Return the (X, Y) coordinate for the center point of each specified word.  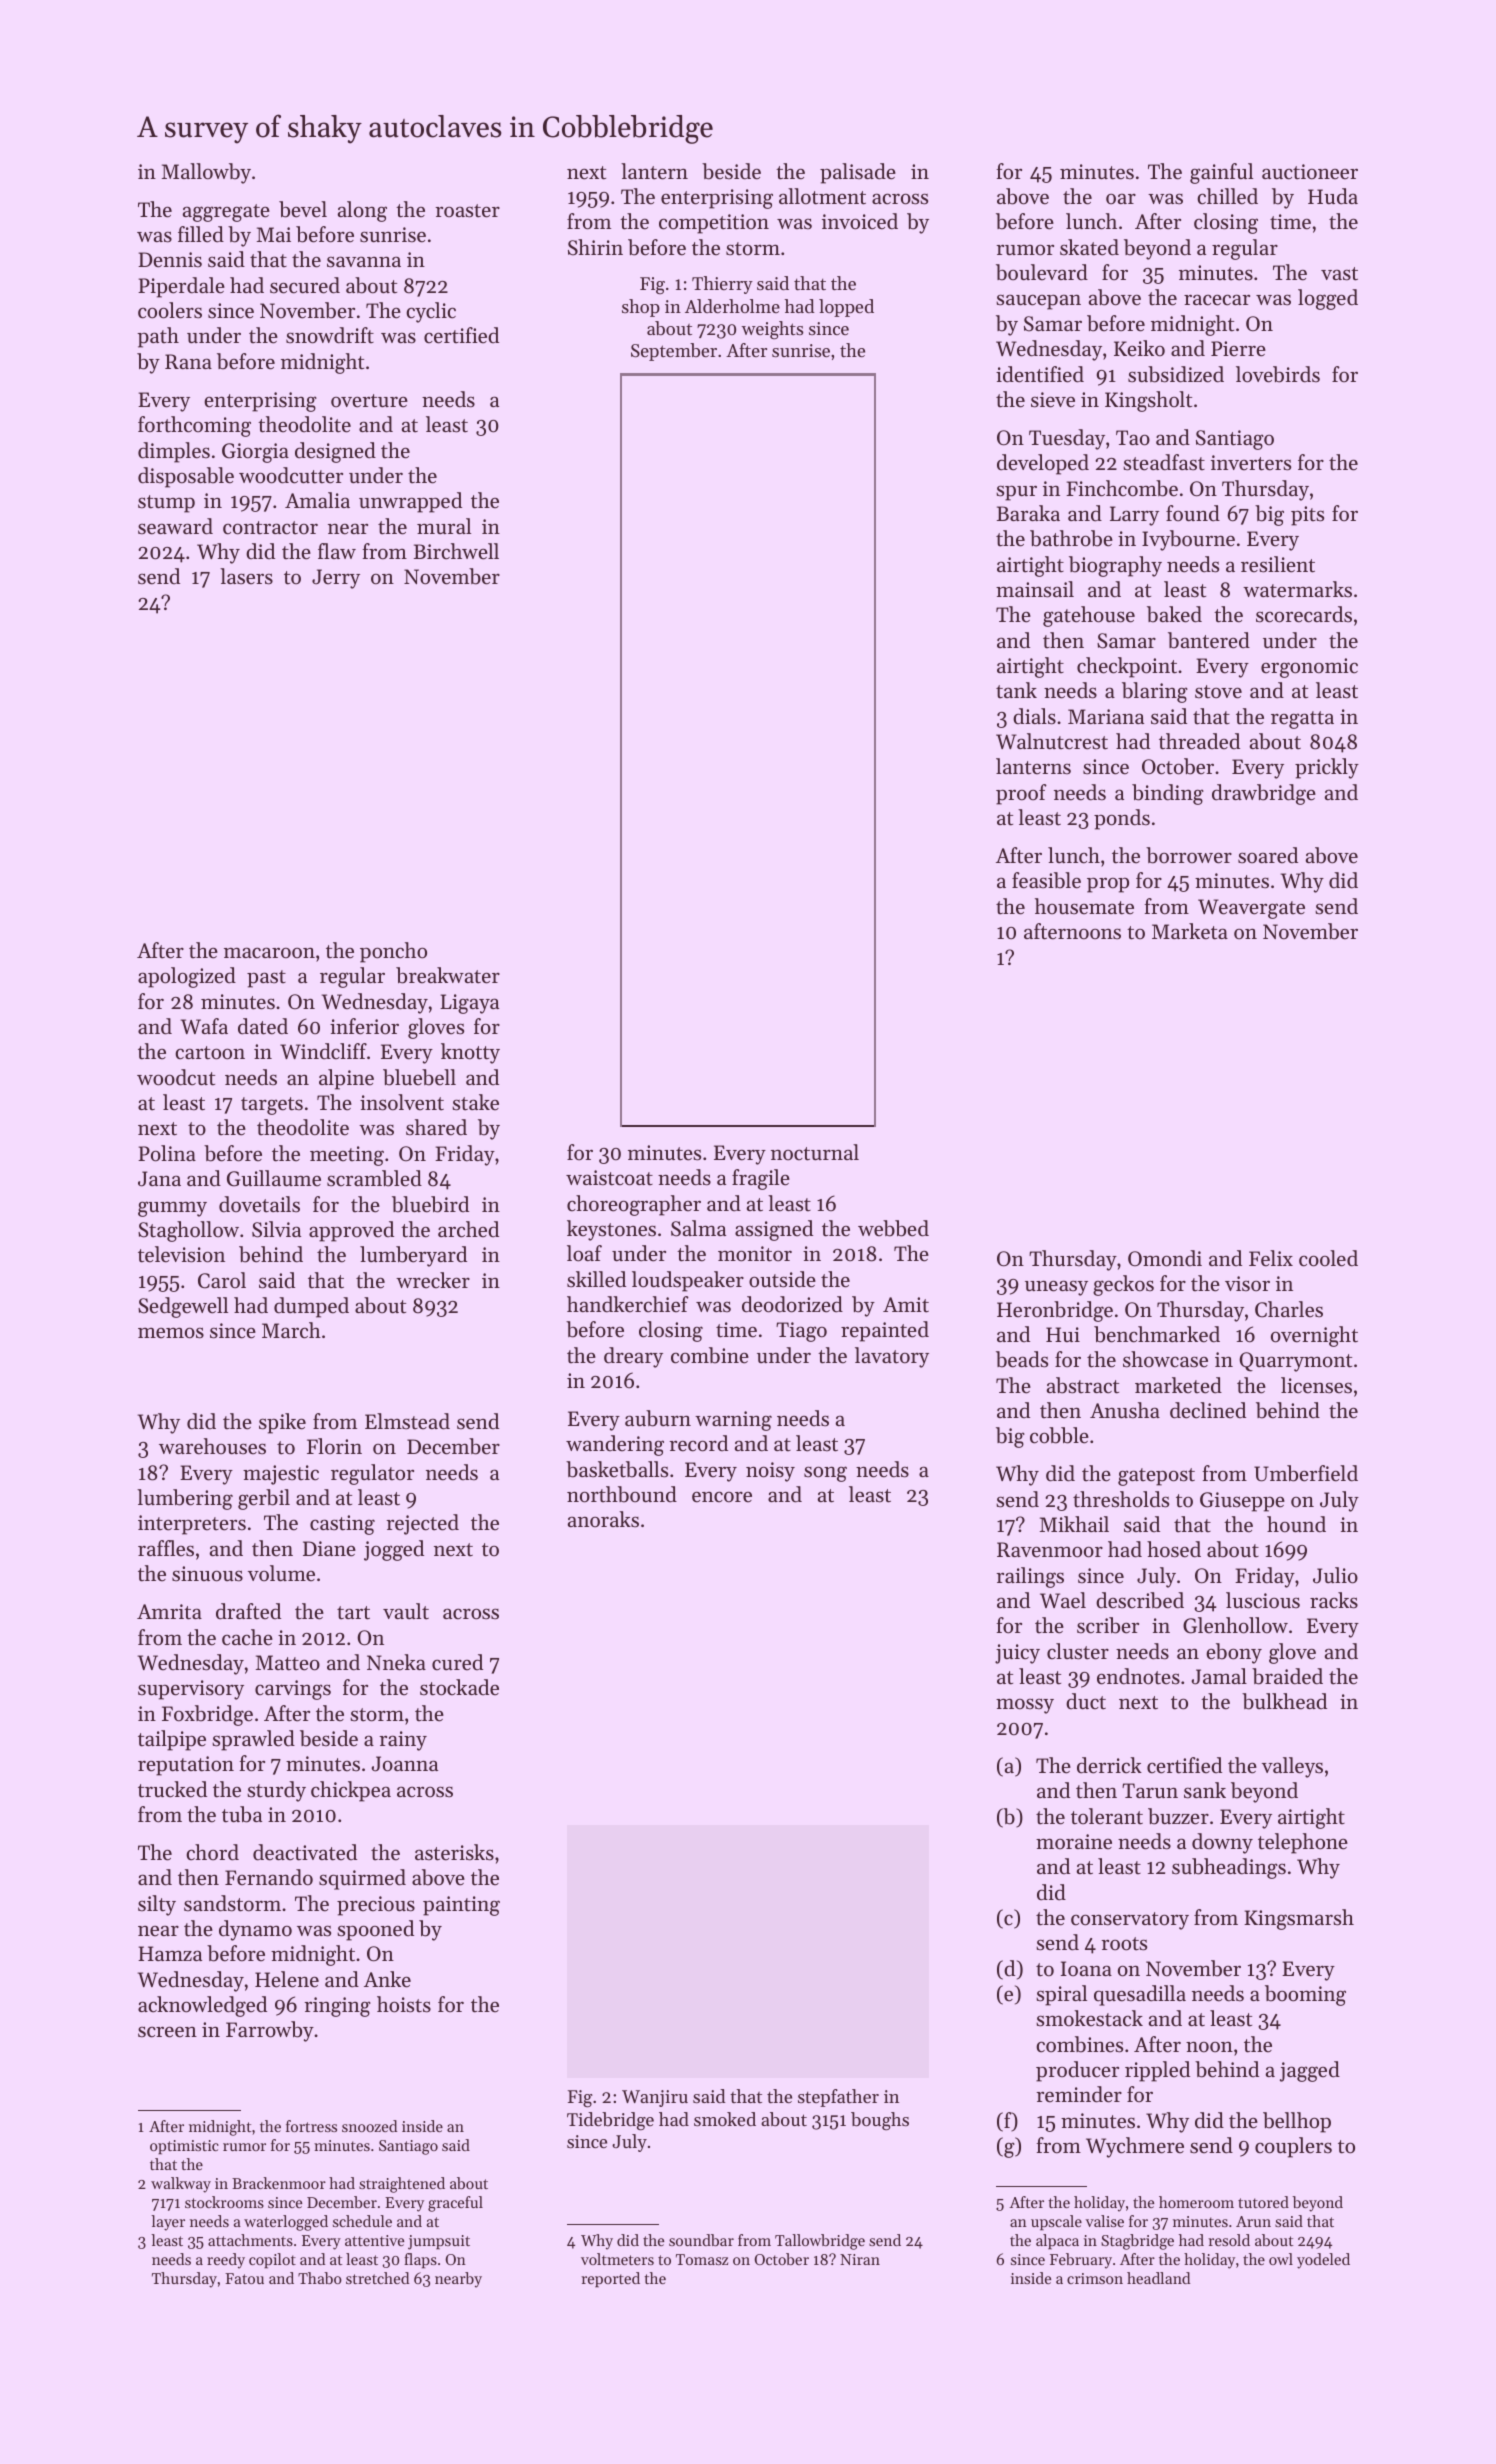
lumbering (185, 1499)
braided (1287, 1676)
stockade (459, 1687)
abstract (1083, 1385)
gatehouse (1089, 616)
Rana (188, 361)
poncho (393, 952)
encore (722, 1497)
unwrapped (410, 502)
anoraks (603, 1519)
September (674, 352)
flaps (420, 2261)
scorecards (1304, 614)
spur (1016, 493)
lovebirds (1278, 374)
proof (1021, 794)
